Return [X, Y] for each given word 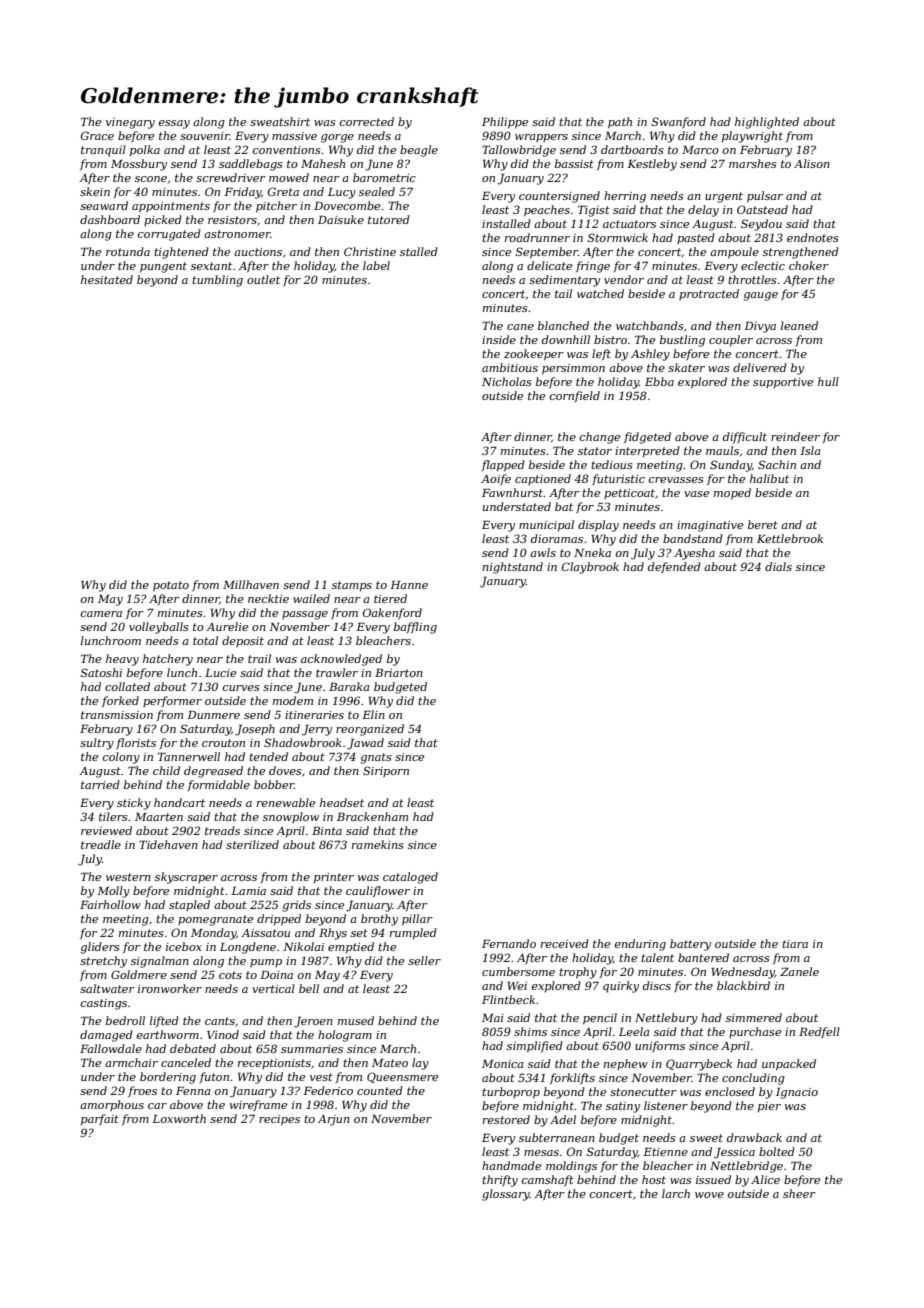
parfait [100, 1120]
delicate [549, 265]
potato [171, 586]
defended [674, 568]
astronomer [237, 234]
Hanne [409, 584]
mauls [722, 450]
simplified [535, 1047]
